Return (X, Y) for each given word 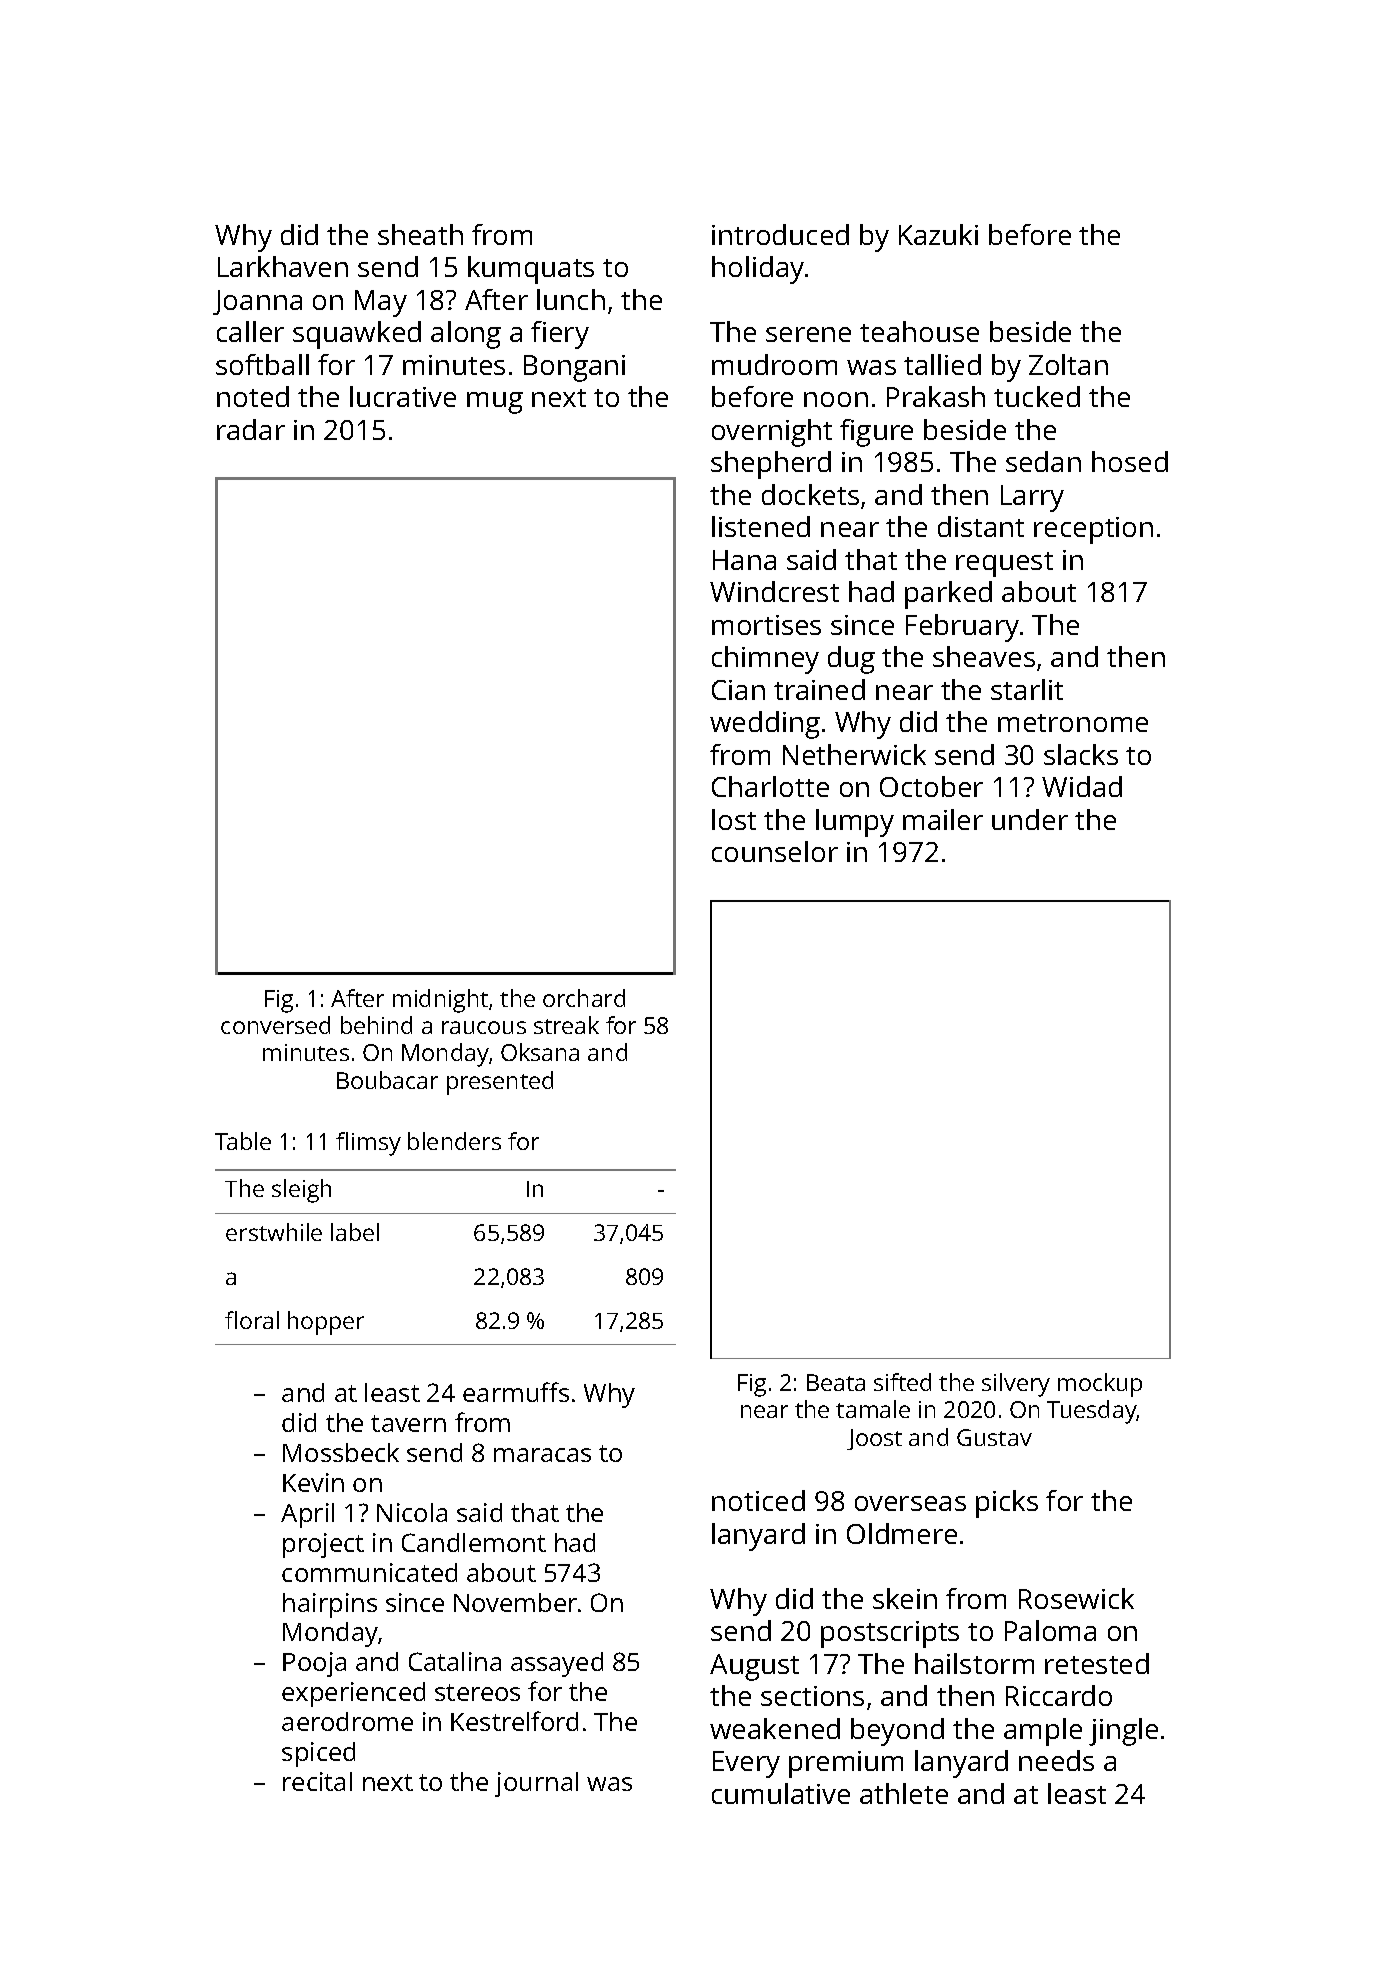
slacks (1081, 754)
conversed (275, 1025)
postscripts (890, 1634)
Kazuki (938, 234)
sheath (420, 234)
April (307, 1515)
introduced (780, 234)
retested (1097, 1663)
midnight (440, 1001)
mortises (766, 625)
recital (317, 1781)
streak (566, 1025)
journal (536, 1784)
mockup (1100, 1385)
